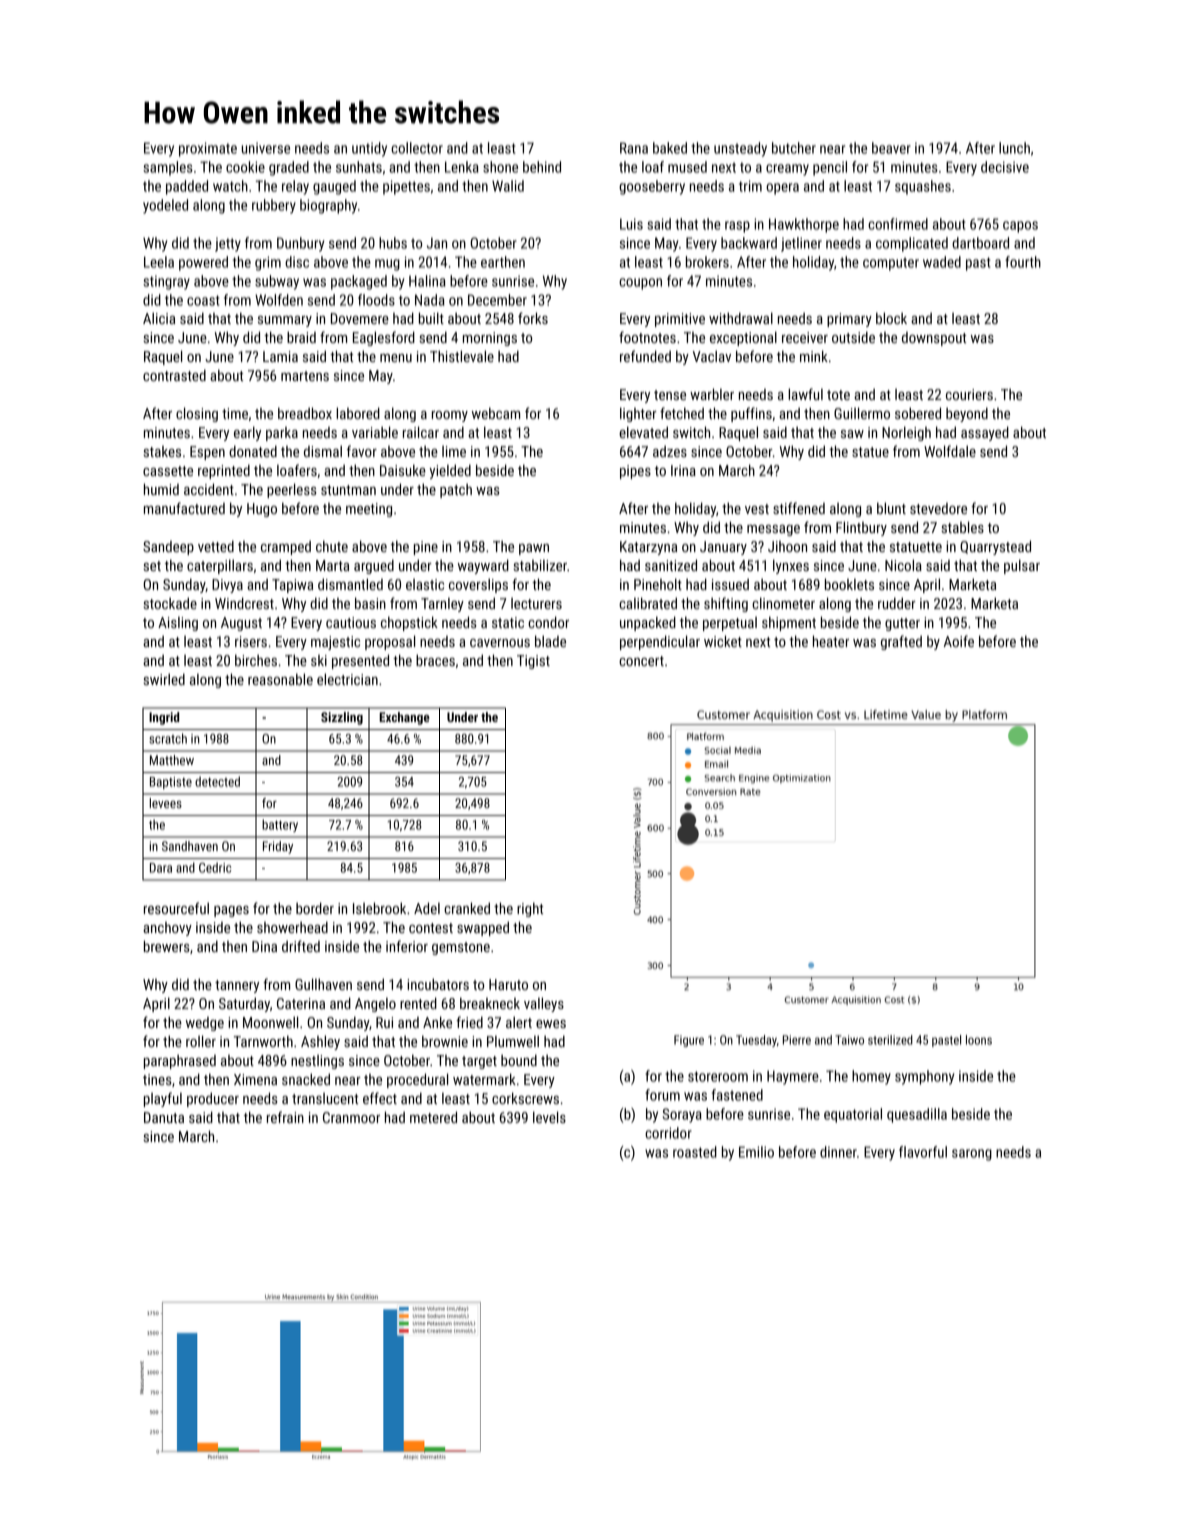 The height and width of the screenshot is (1540, 1190). Describe the element at coordinates (266, 148) in the screenshot. I see `universe` at that location.
